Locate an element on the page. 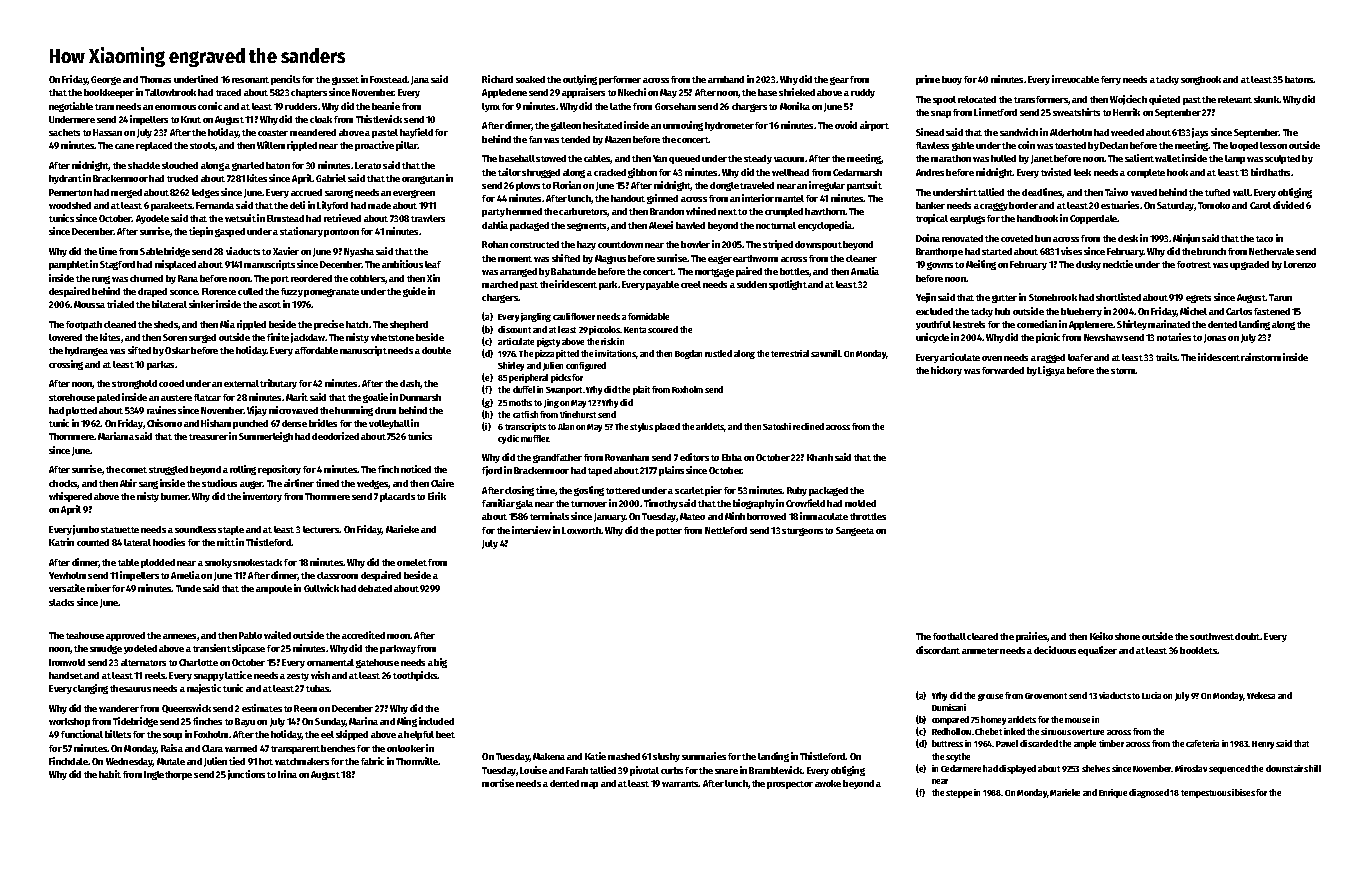 The height and width of the image is (887, 1372). trails is located at coordinates (1166, 357).
